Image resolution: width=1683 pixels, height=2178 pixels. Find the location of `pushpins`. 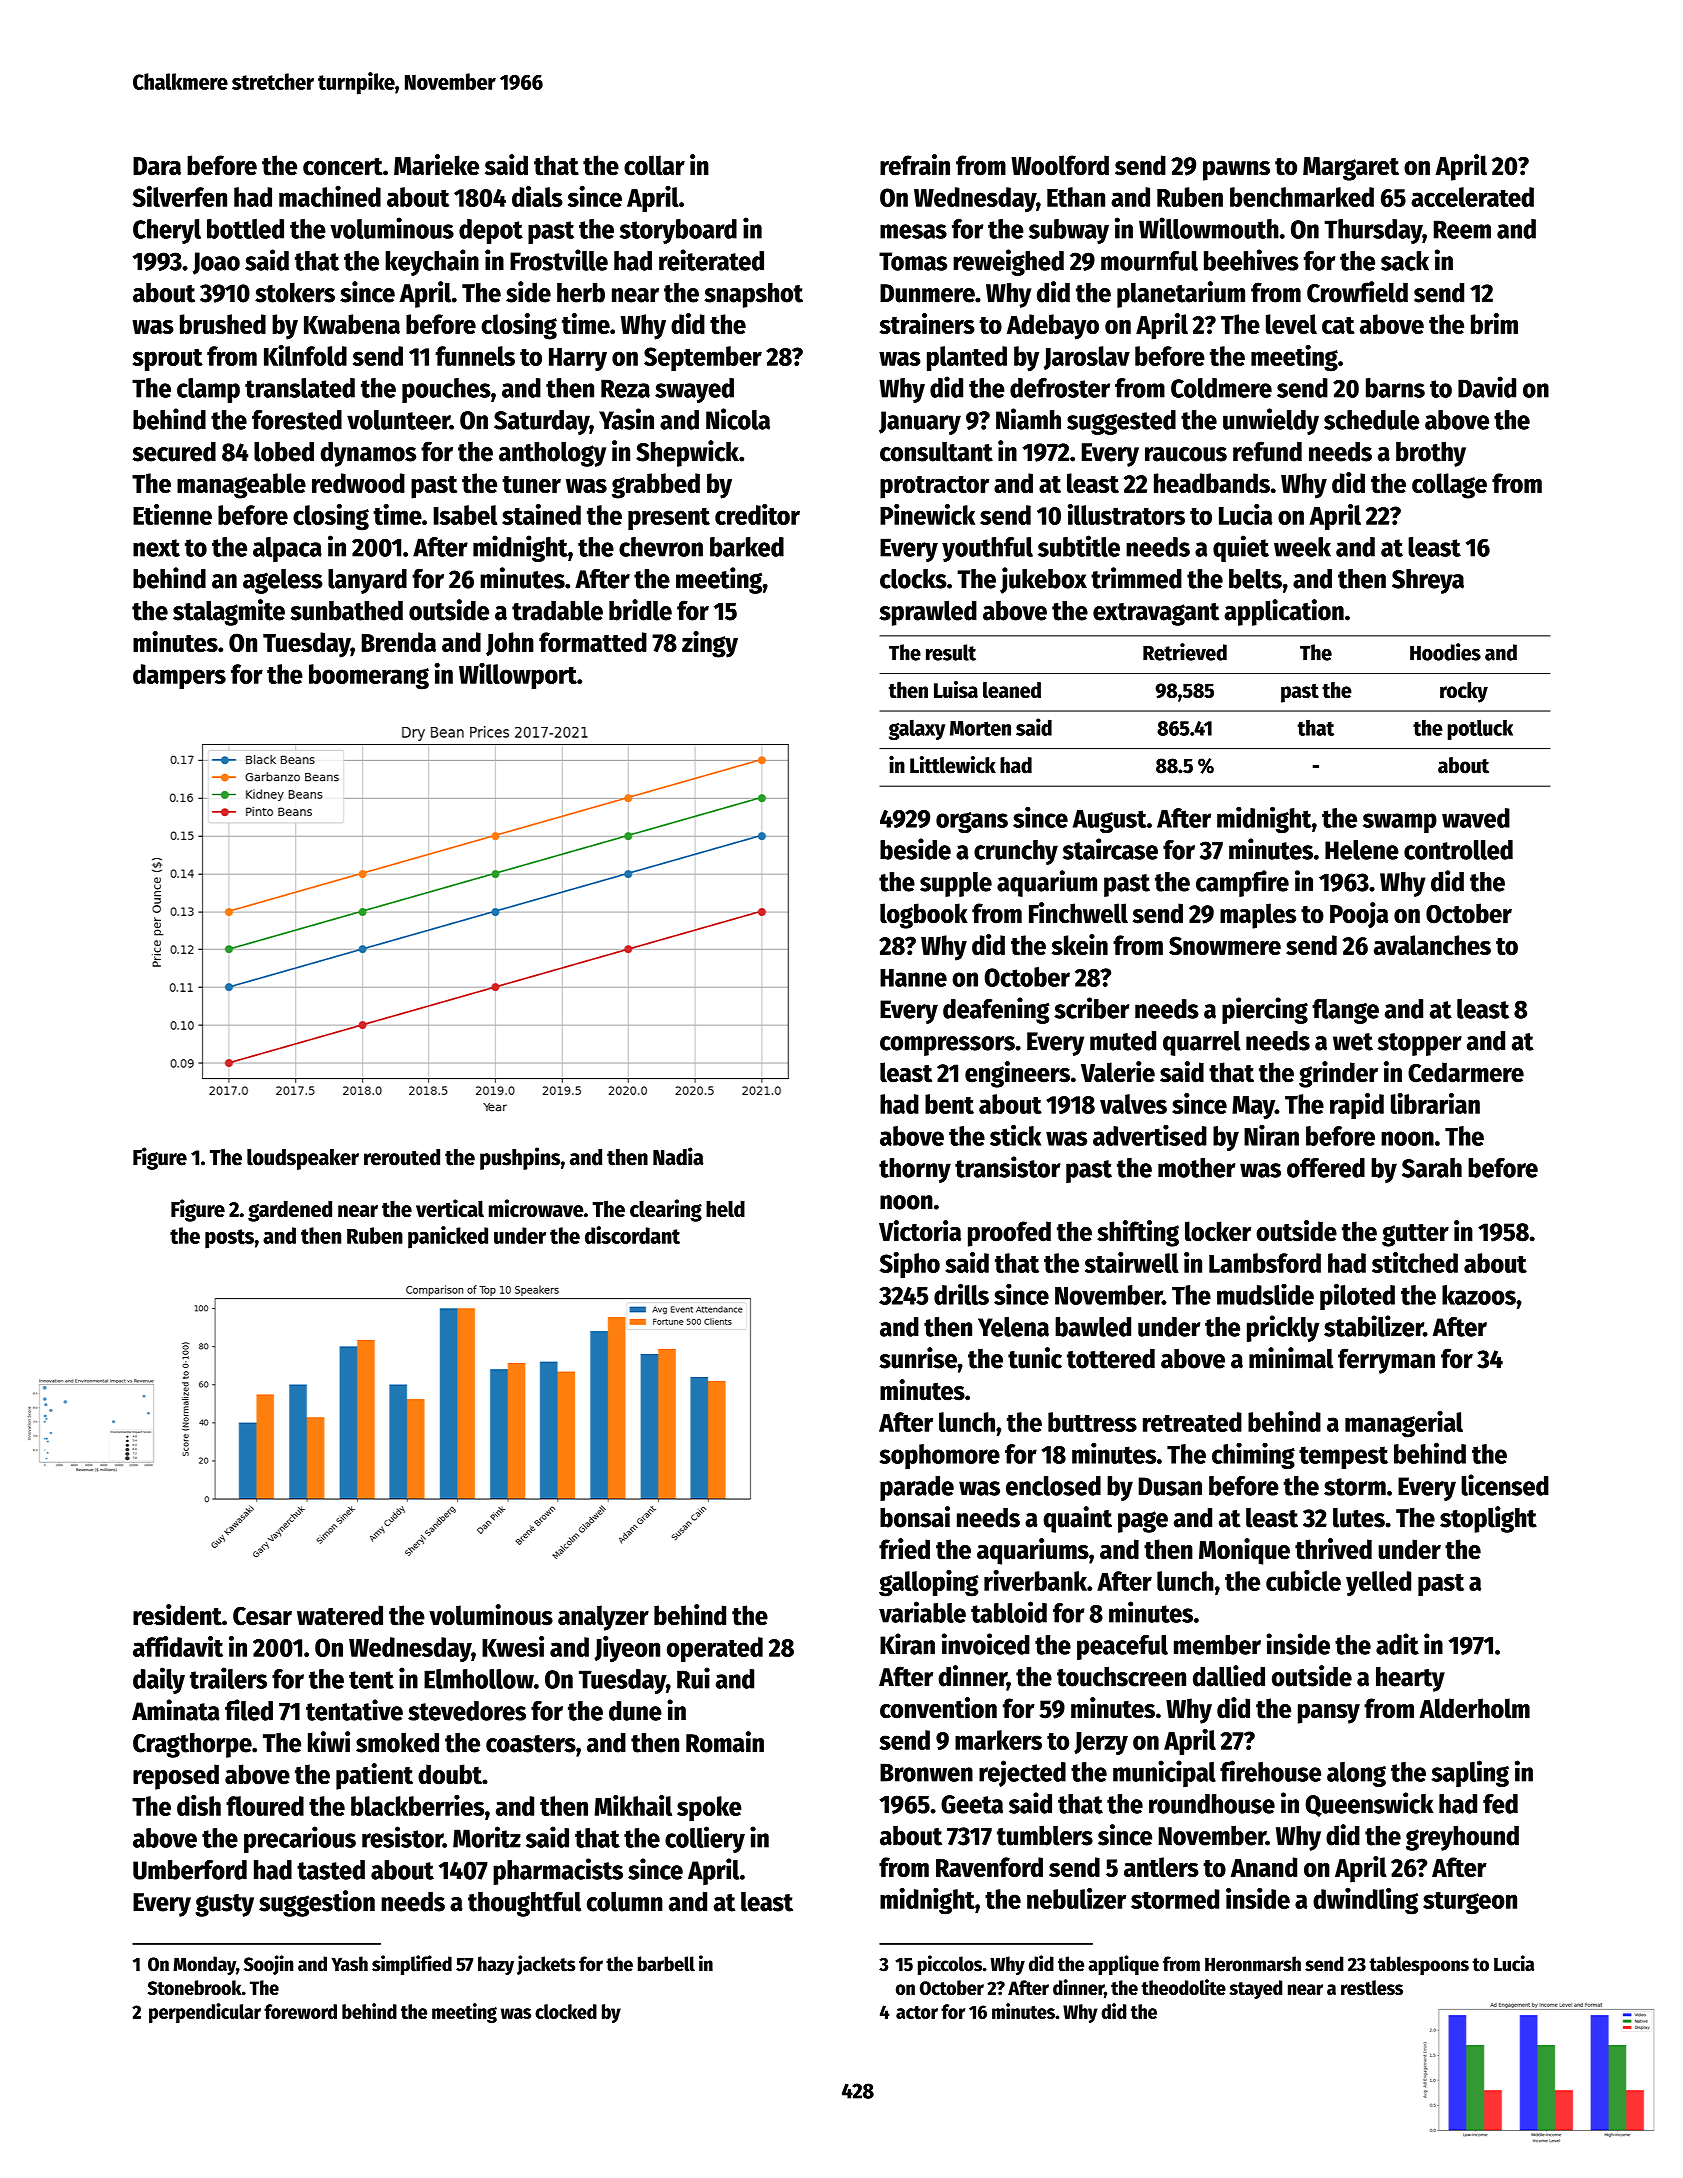

pushpins is located at coordinates (520, 1158).
